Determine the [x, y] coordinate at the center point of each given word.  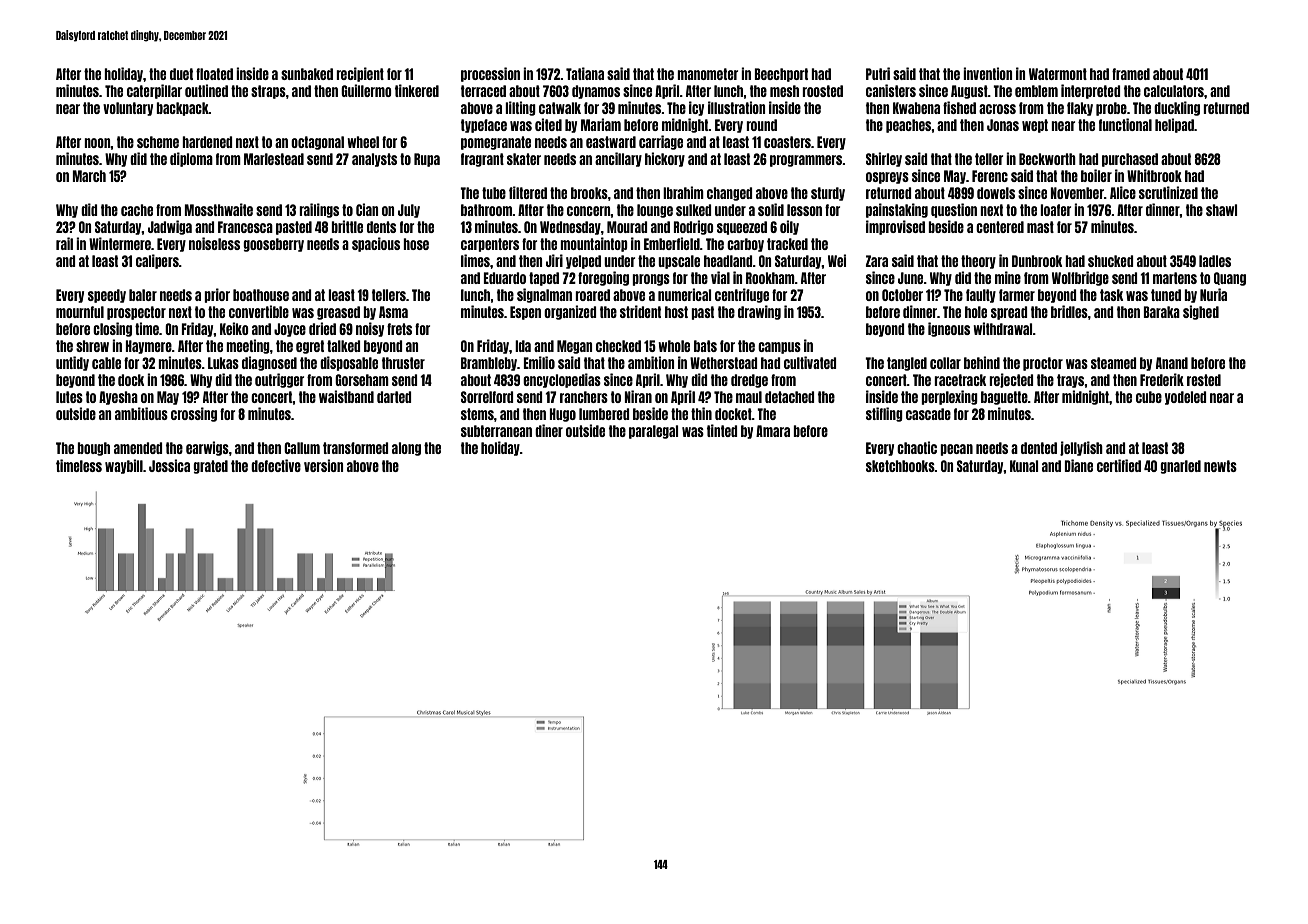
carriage [661, 142]
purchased [1130, 160]
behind [982, 362]
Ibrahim [683, 192]
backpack [182, 109]
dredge [749, 381]
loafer [1055, 210]
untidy [72, 363]
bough [93, 449]
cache [137, 210]
